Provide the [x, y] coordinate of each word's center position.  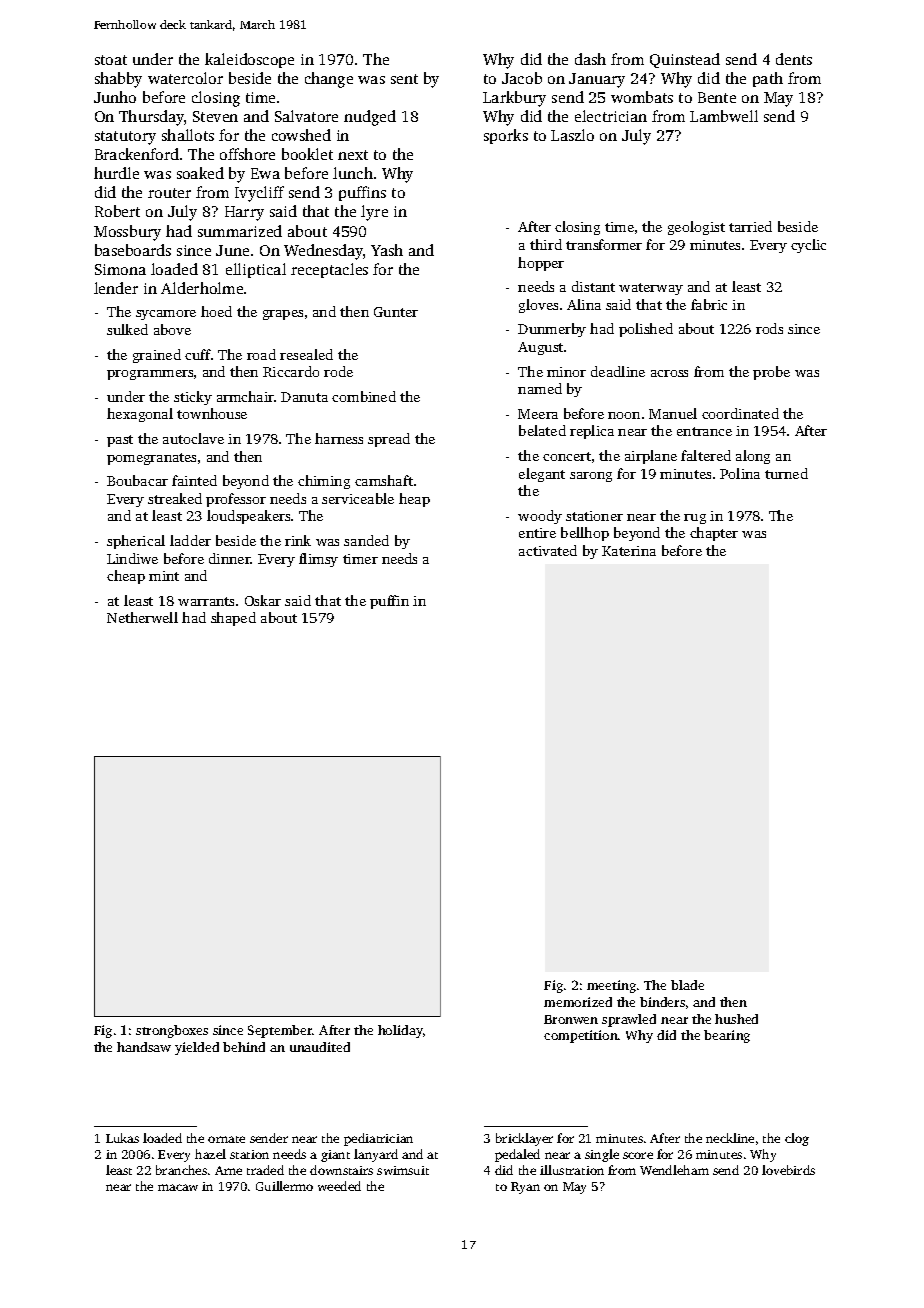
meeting [611, 986]
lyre [374, 213]
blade [687, 985]
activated [548, 550]
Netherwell [142, 617]
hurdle [116, 173]
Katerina [629, 551]
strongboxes [172, 1031]
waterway [651, 289]
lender [116, 288]
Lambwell [724, 116]
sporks [506, 136]
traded [265, 1170]
